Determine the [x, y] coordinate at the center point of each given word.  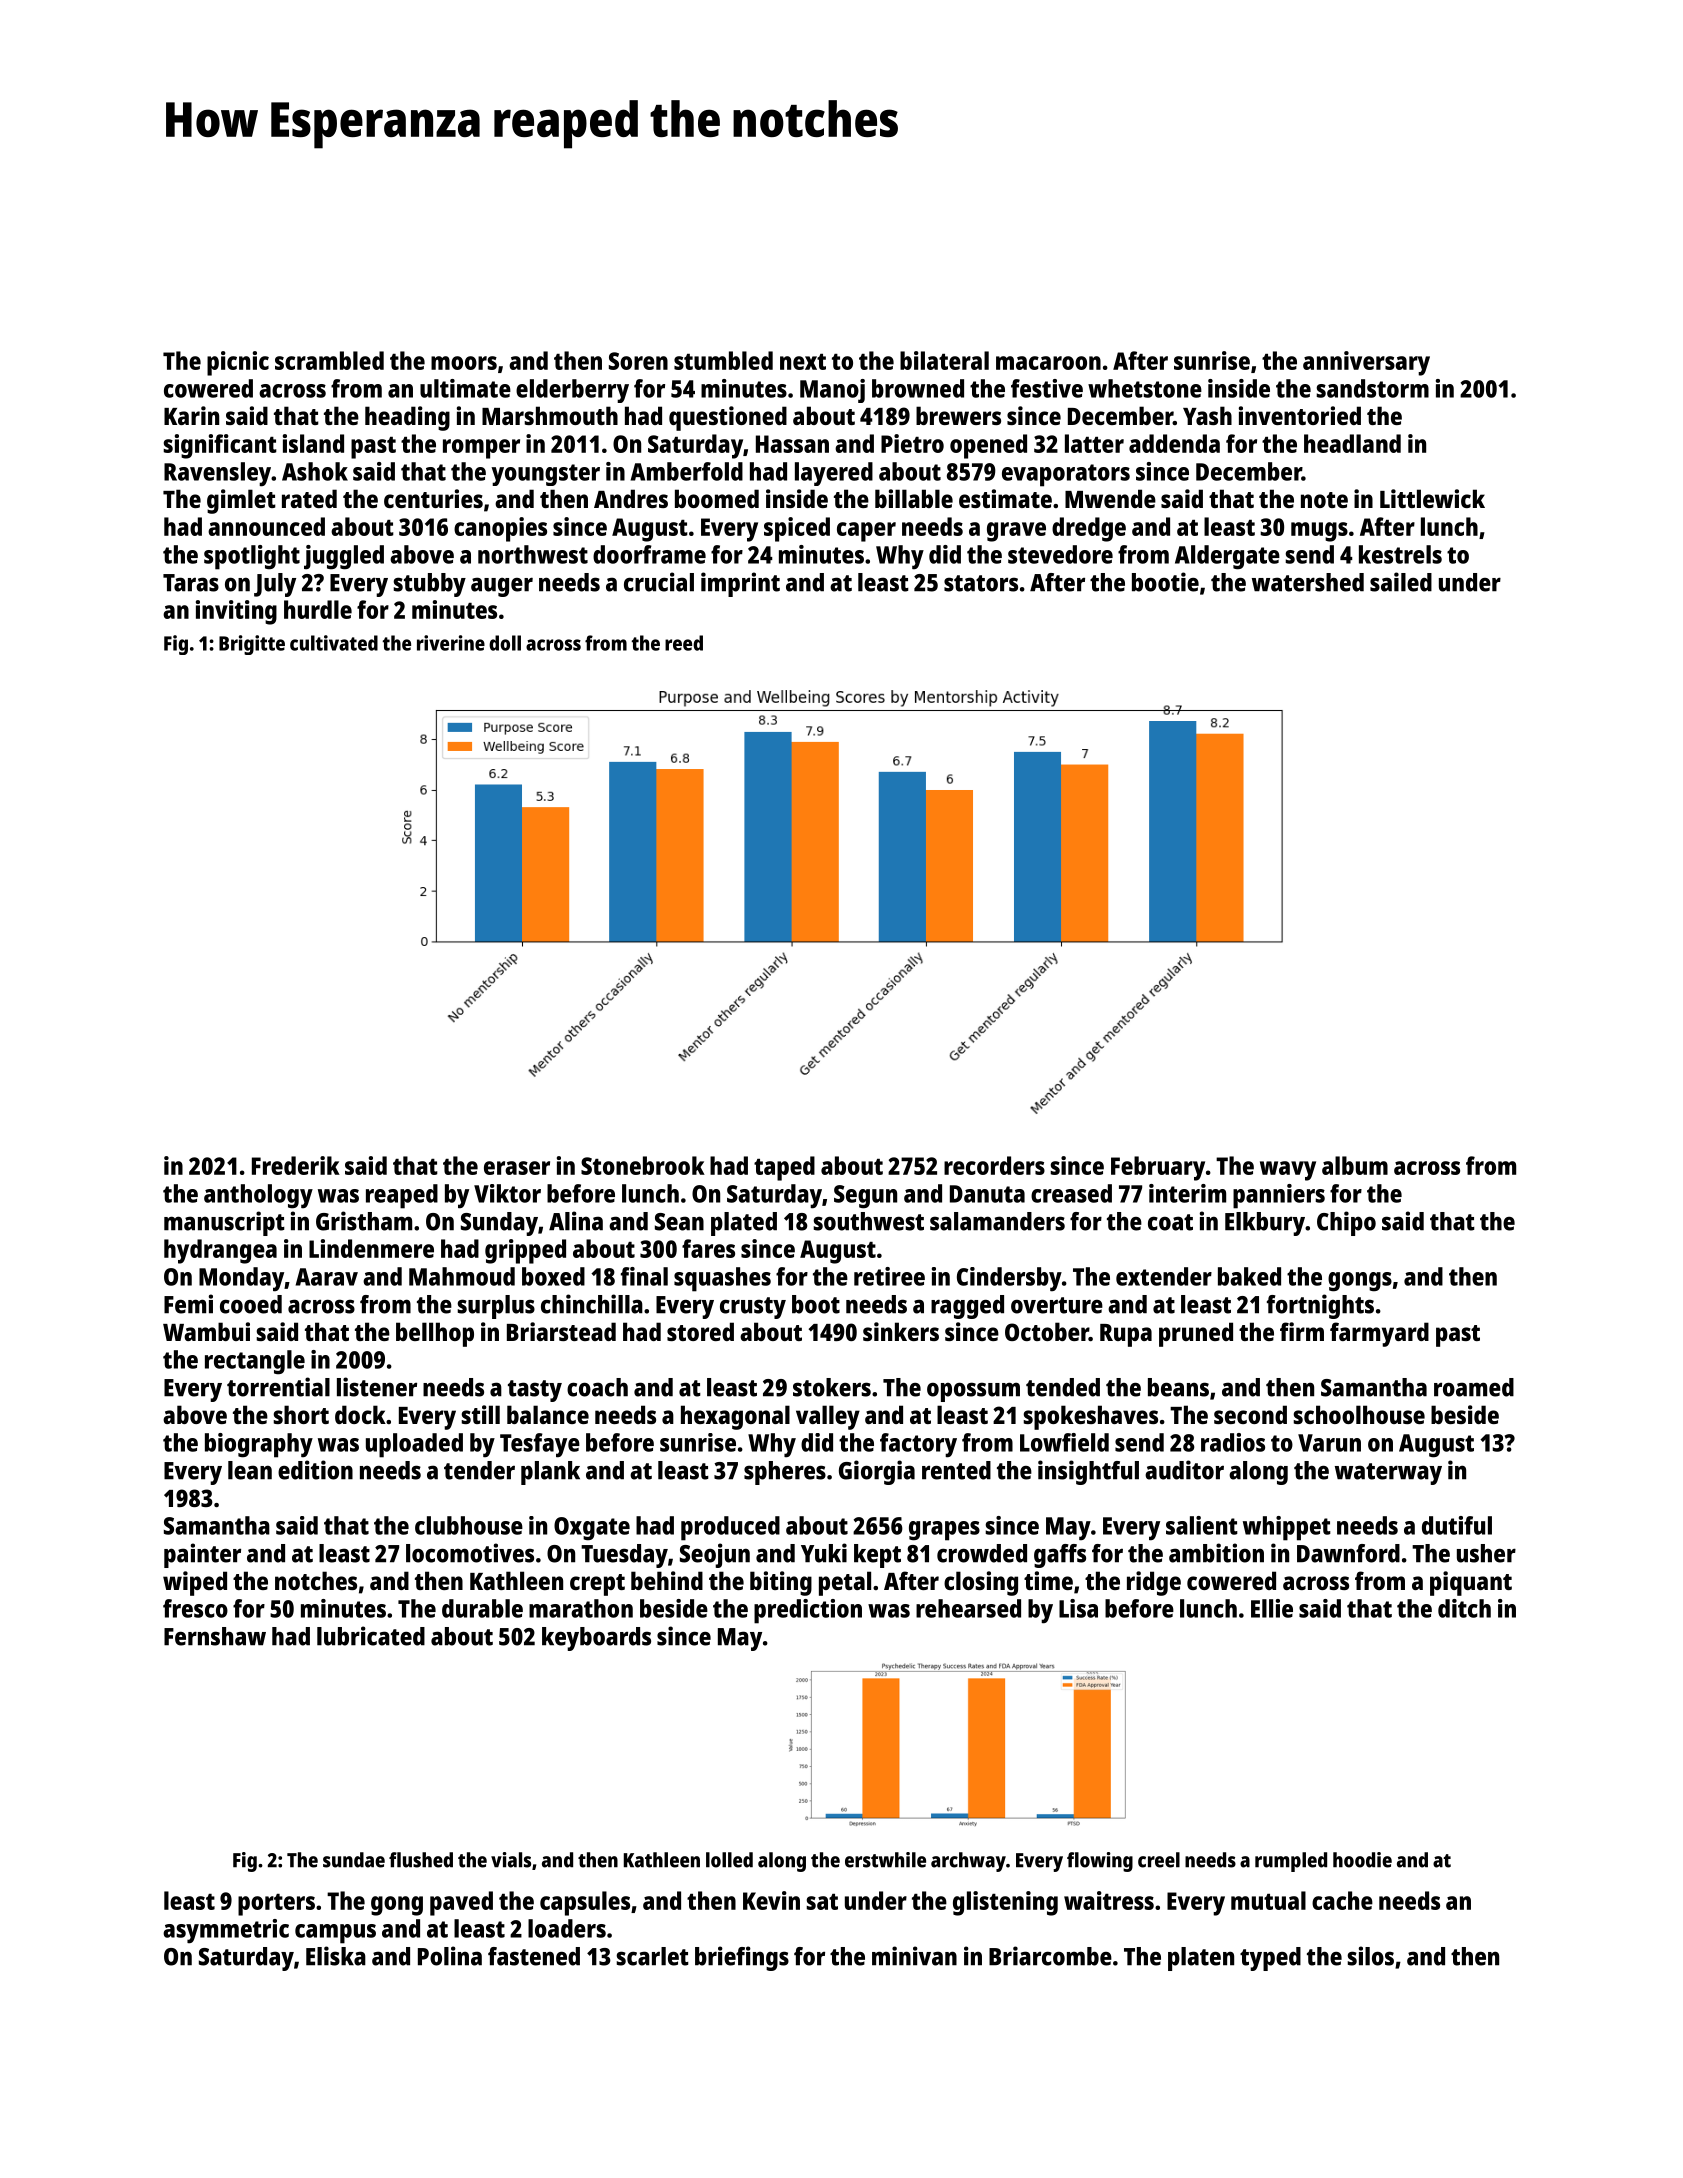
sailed [1401, 582]
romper [481, 449]
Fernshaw [215, 1636]
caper [866, 532]
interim [1187, 1193]
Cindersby [1009, 1279]
